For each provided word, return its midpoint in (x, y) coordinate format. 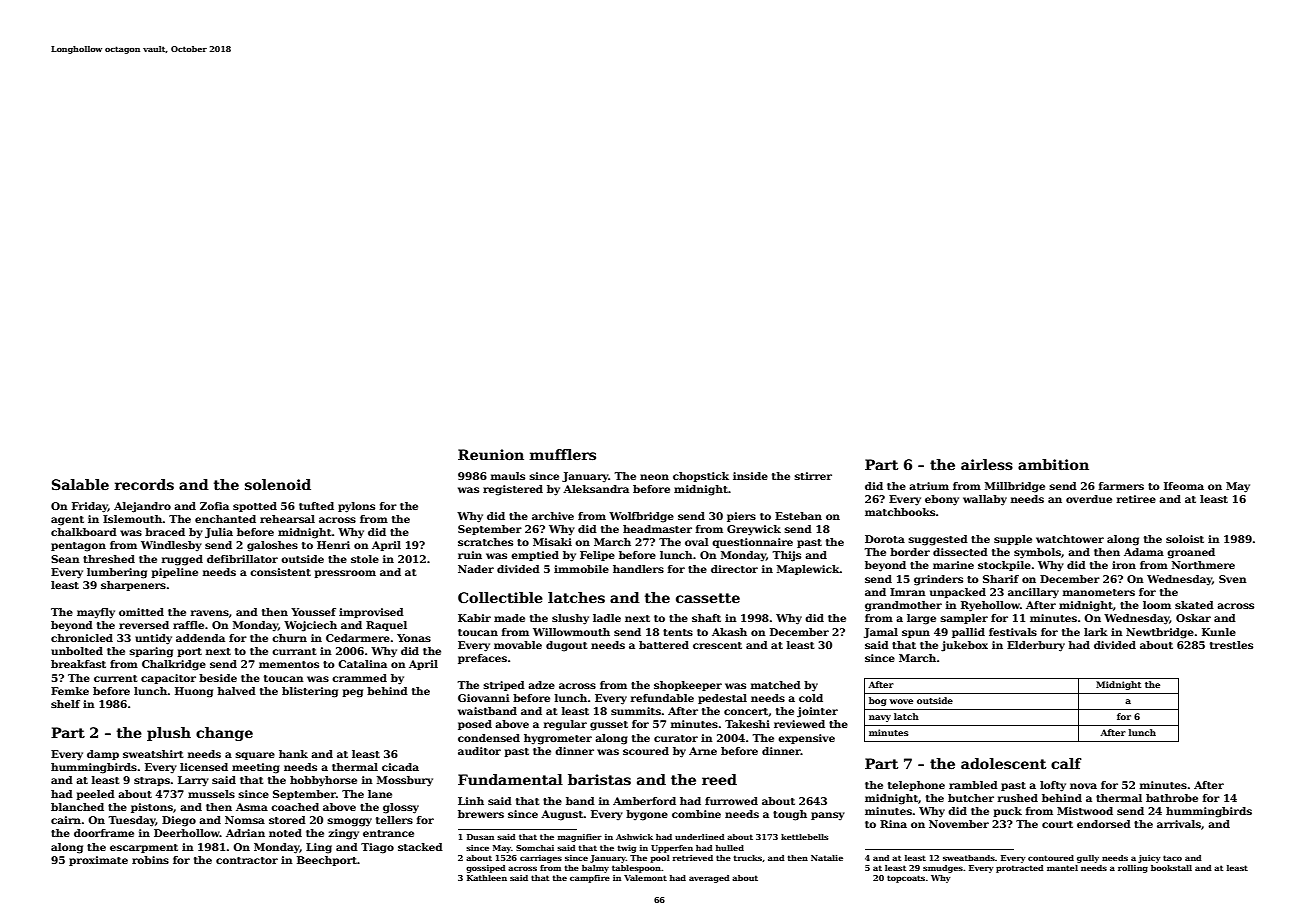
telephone (916, 786)
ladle (607, 618)
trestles (1231, 645)
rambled (973, 785)
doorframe (104, 833)
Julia (219, 533)
